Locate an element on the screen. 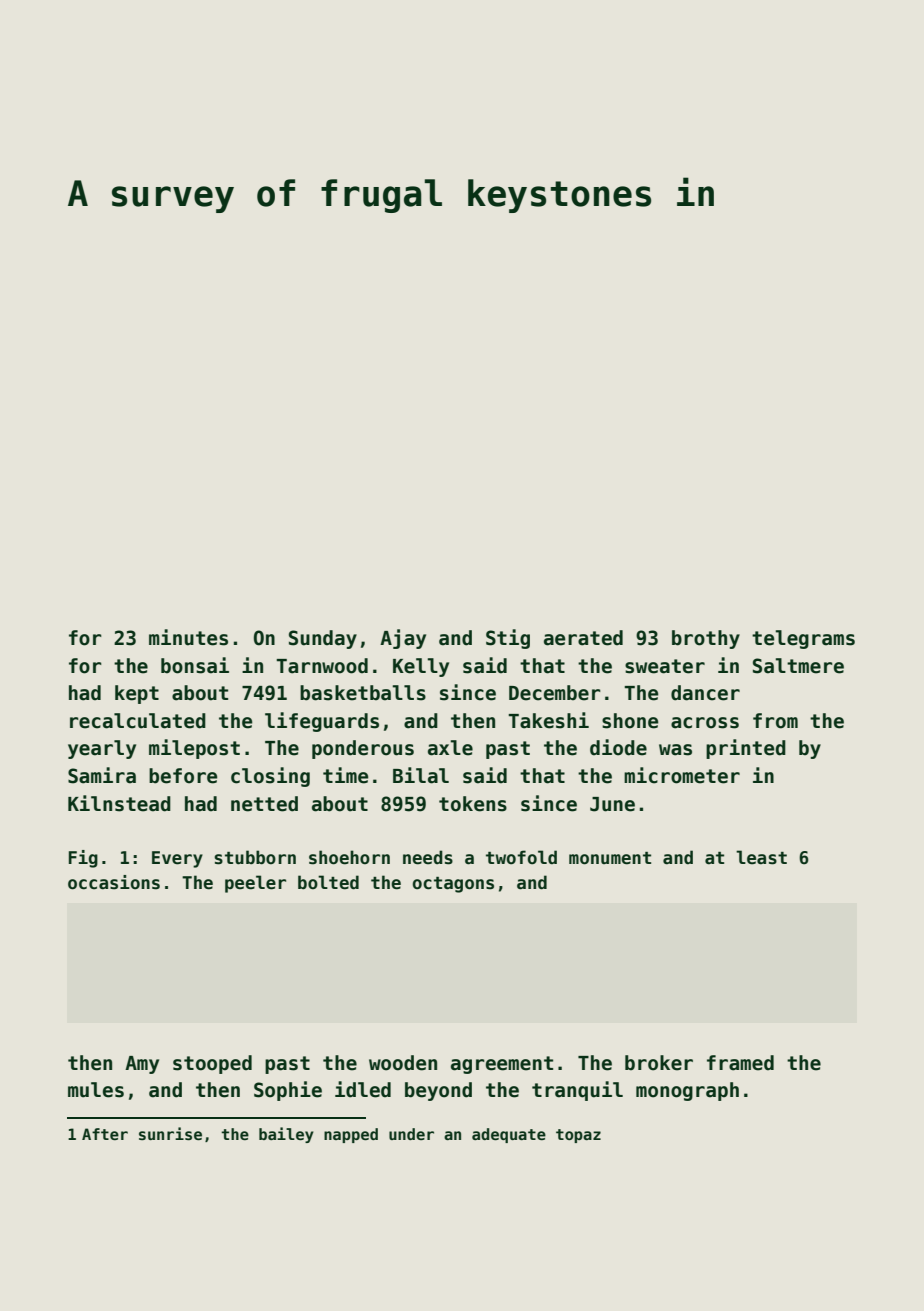 The width and height of the screenshot is (924, 1311). minutes is located at coordinates (188, 637).
